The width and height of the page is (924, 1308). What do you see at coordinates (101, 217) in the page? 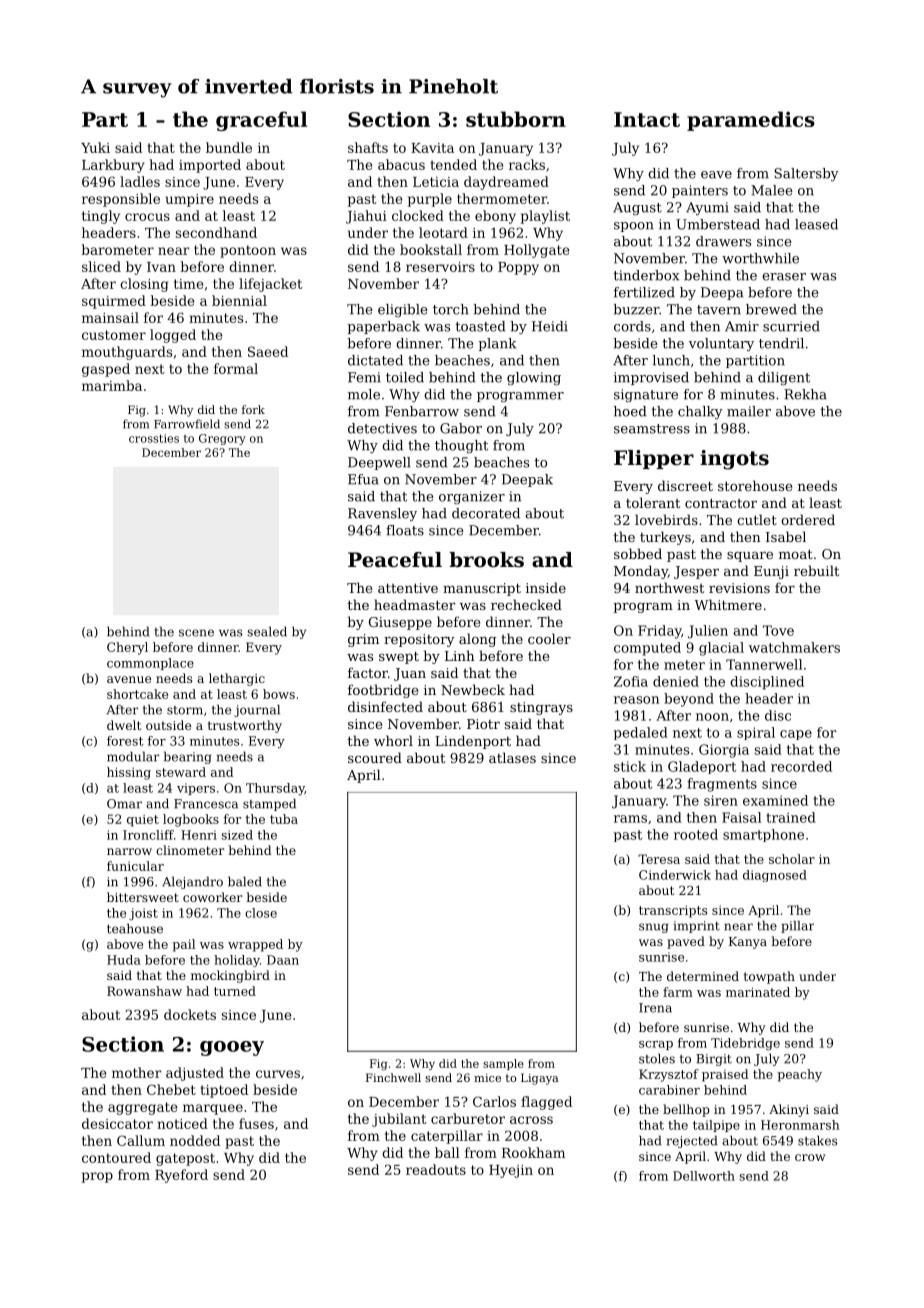
I see `tingly` at bounding box center [101, 217].
